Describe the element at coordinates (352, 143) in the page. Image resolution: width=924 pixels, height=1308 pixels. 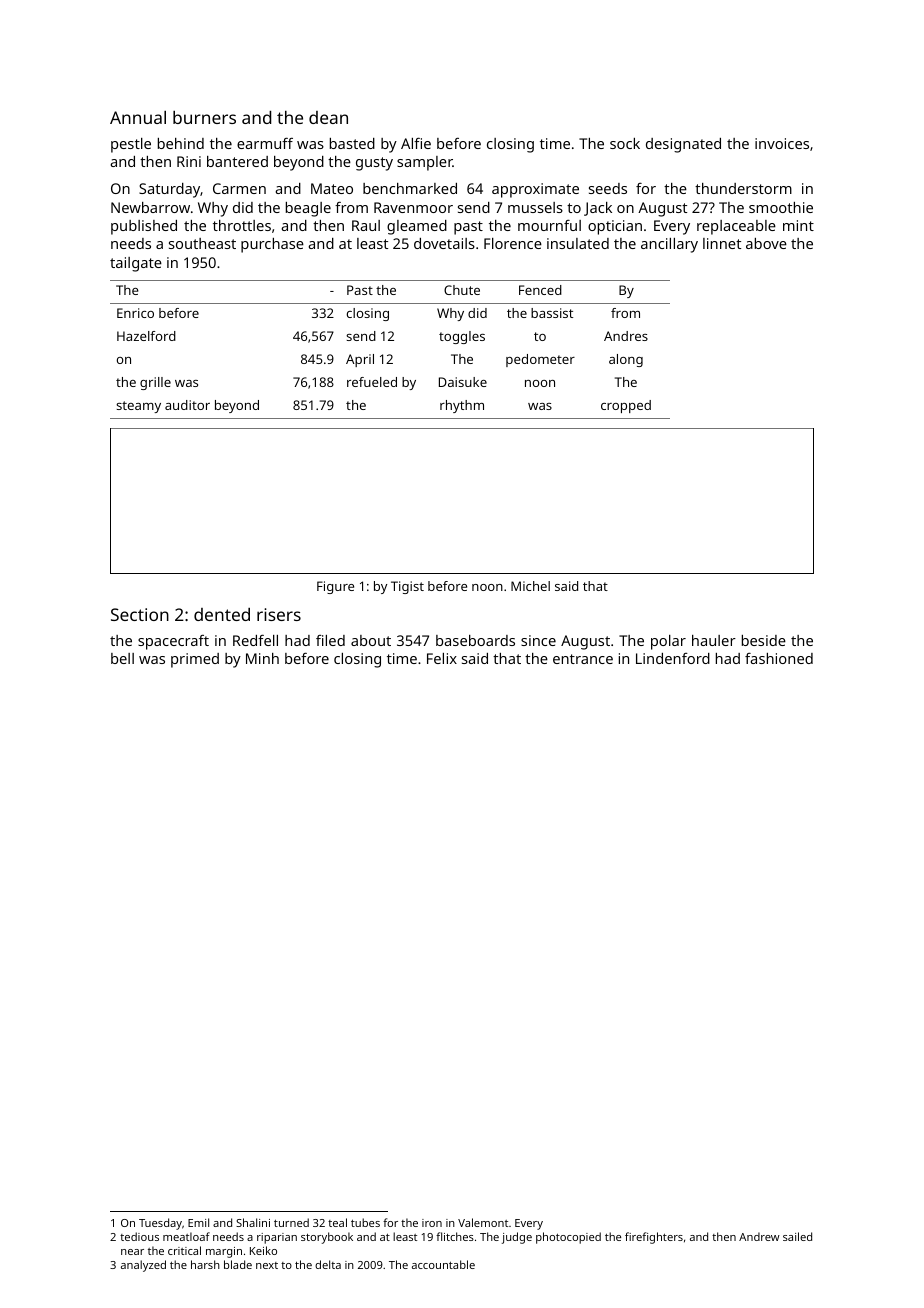
I see `basted` at that location.
